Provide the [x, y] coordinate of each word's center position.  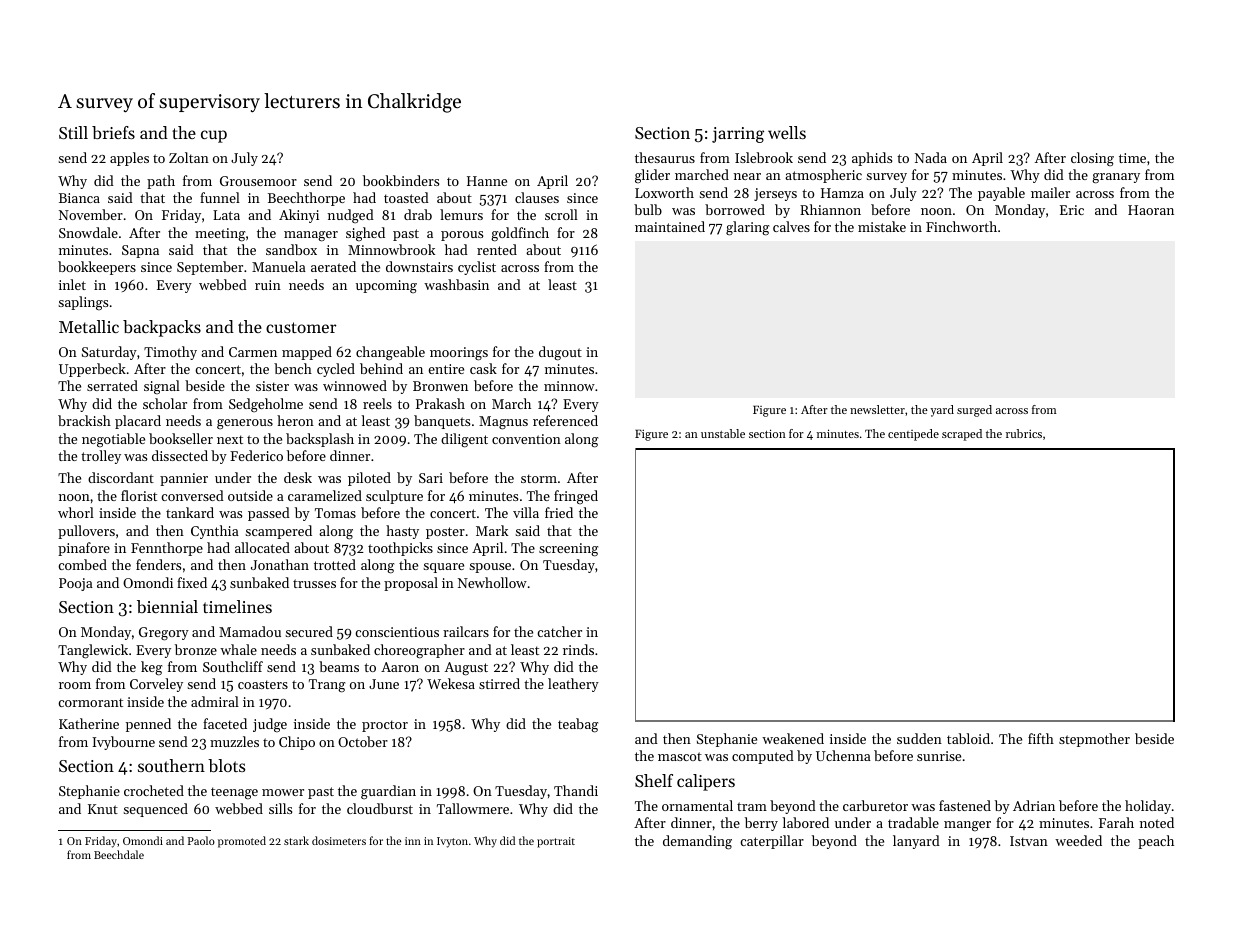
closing [1092, 159]
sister [272, 386]
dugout [560, 353]
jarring [738, 135]
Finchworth [961, 226]
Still [73, 132]
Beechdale [119, 854]
